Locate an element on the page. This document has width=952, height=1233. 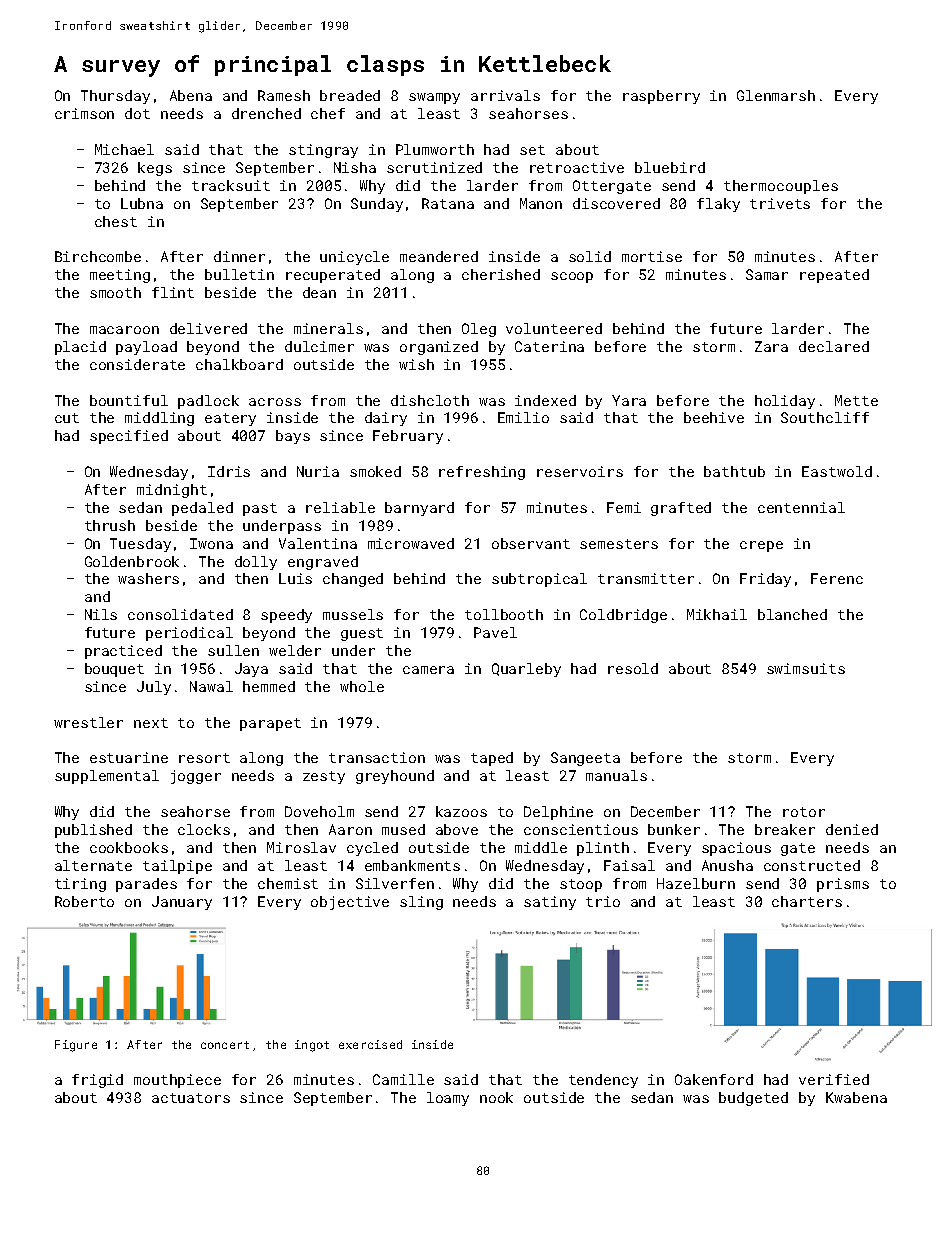
nook is located at coordinates (496, 1097).
